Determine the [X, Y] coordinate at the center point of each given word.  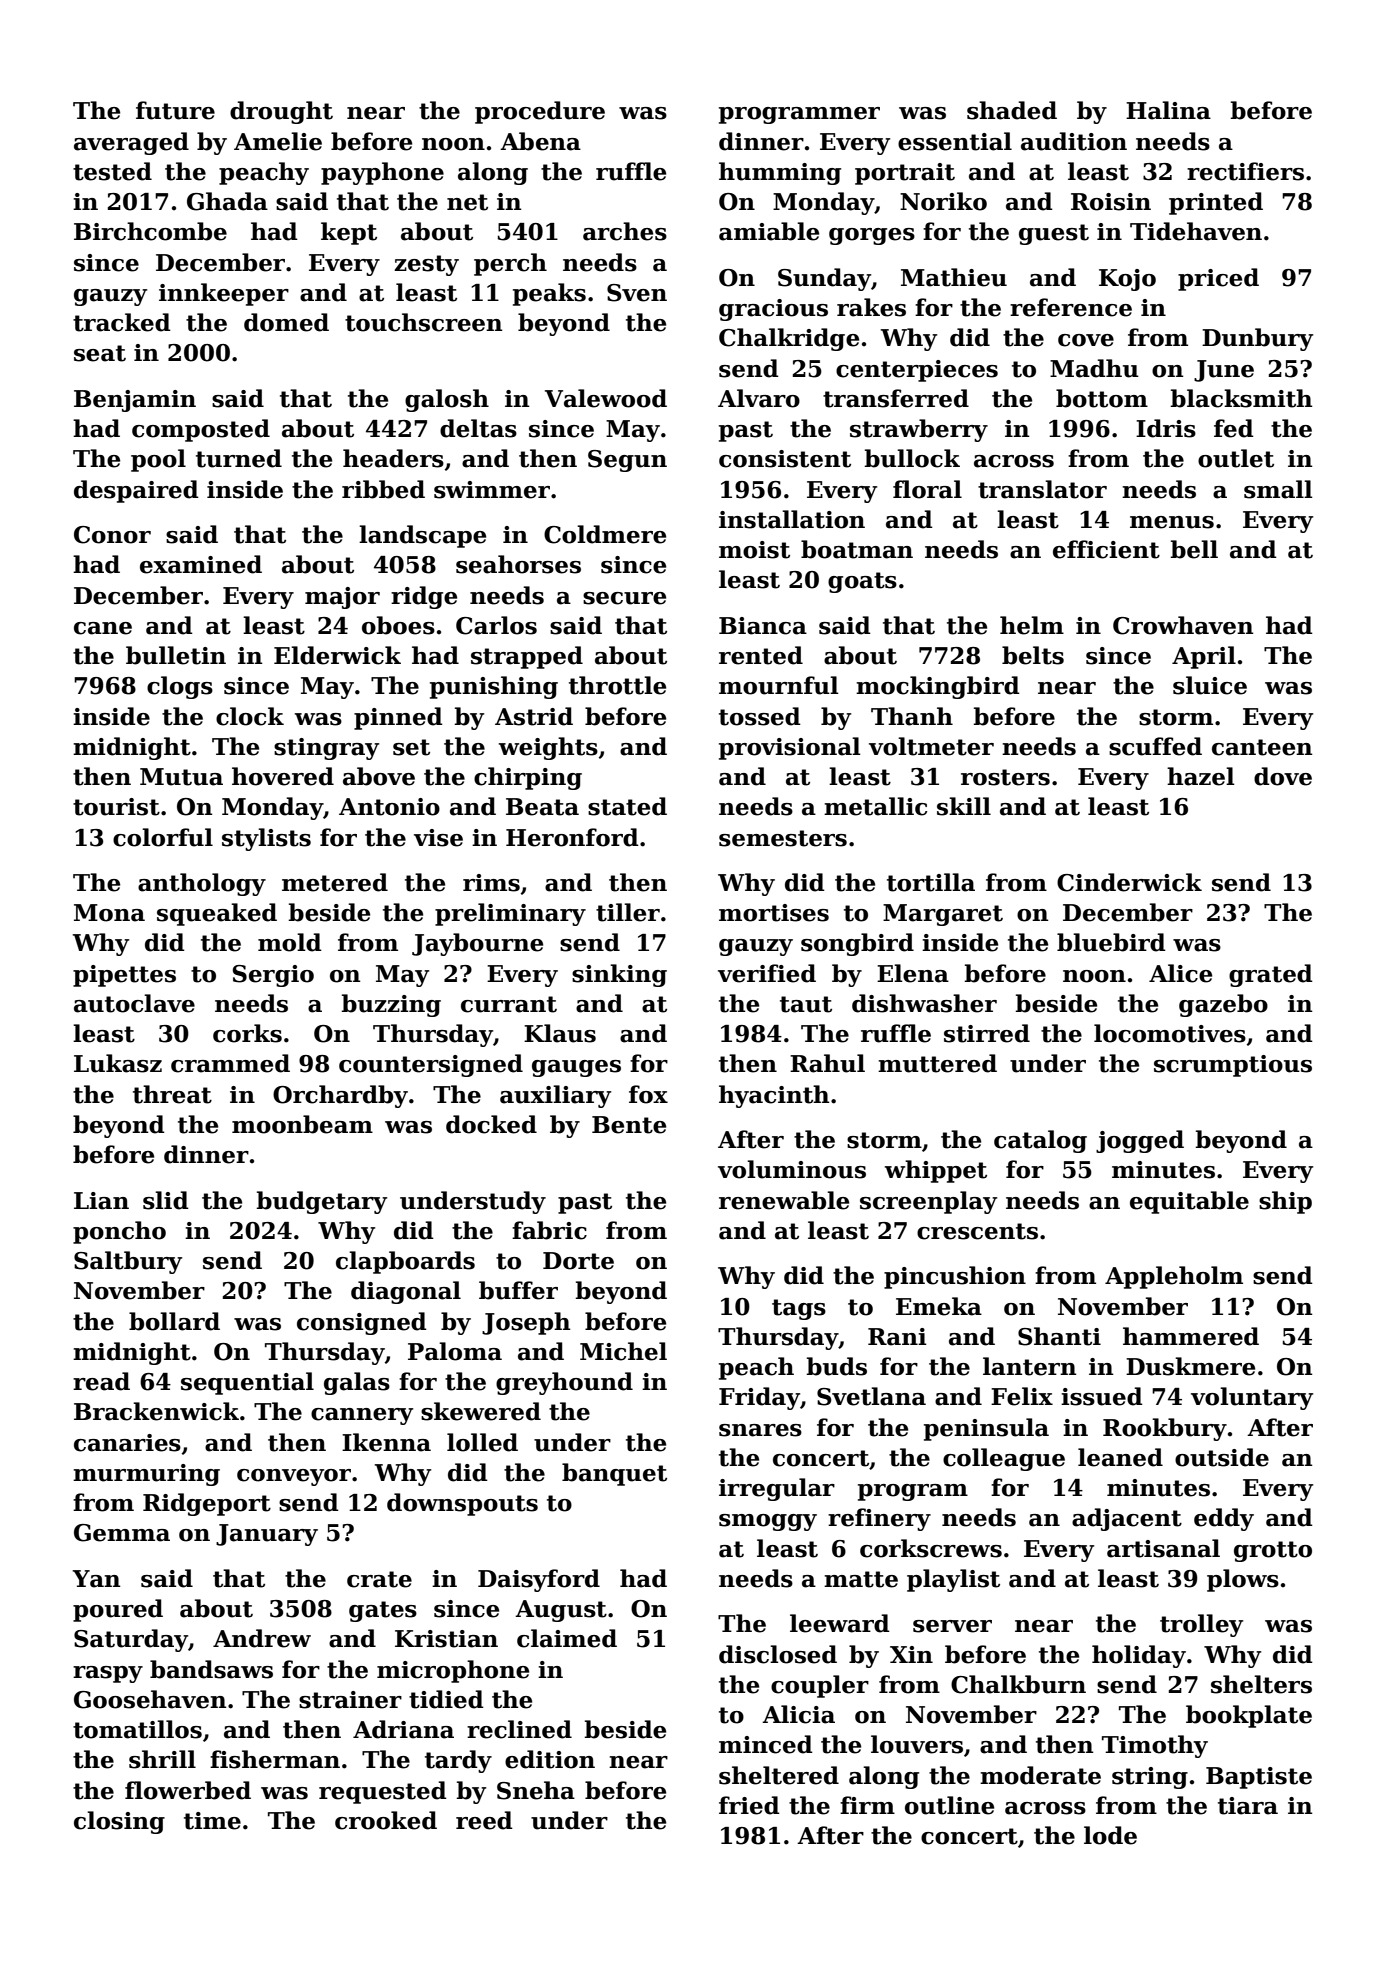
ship [1285, 1202]
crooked [386, 1820]
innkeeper [224, 294]
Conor [112, 535]
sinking [619, 975]
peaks [549, 294]
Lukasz [118, 1063]
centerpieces [917, 371]
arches [625, 231]
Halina [1168, 110]
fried [749, 1805]
